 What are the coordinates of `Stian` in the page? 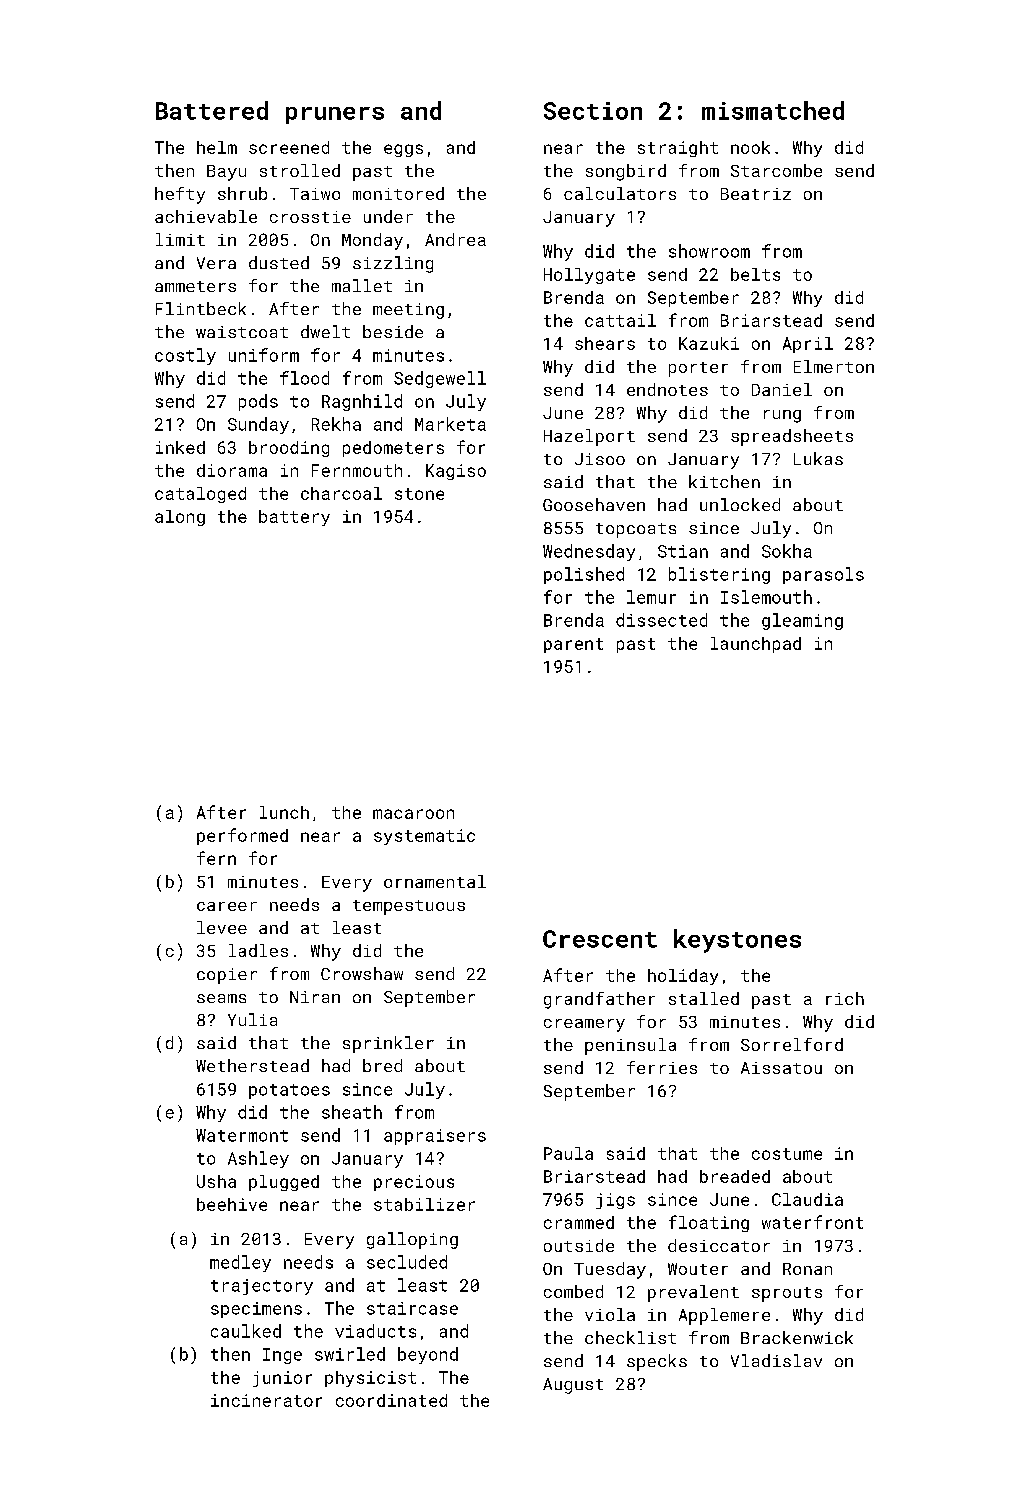 It's located at (683, 551).
